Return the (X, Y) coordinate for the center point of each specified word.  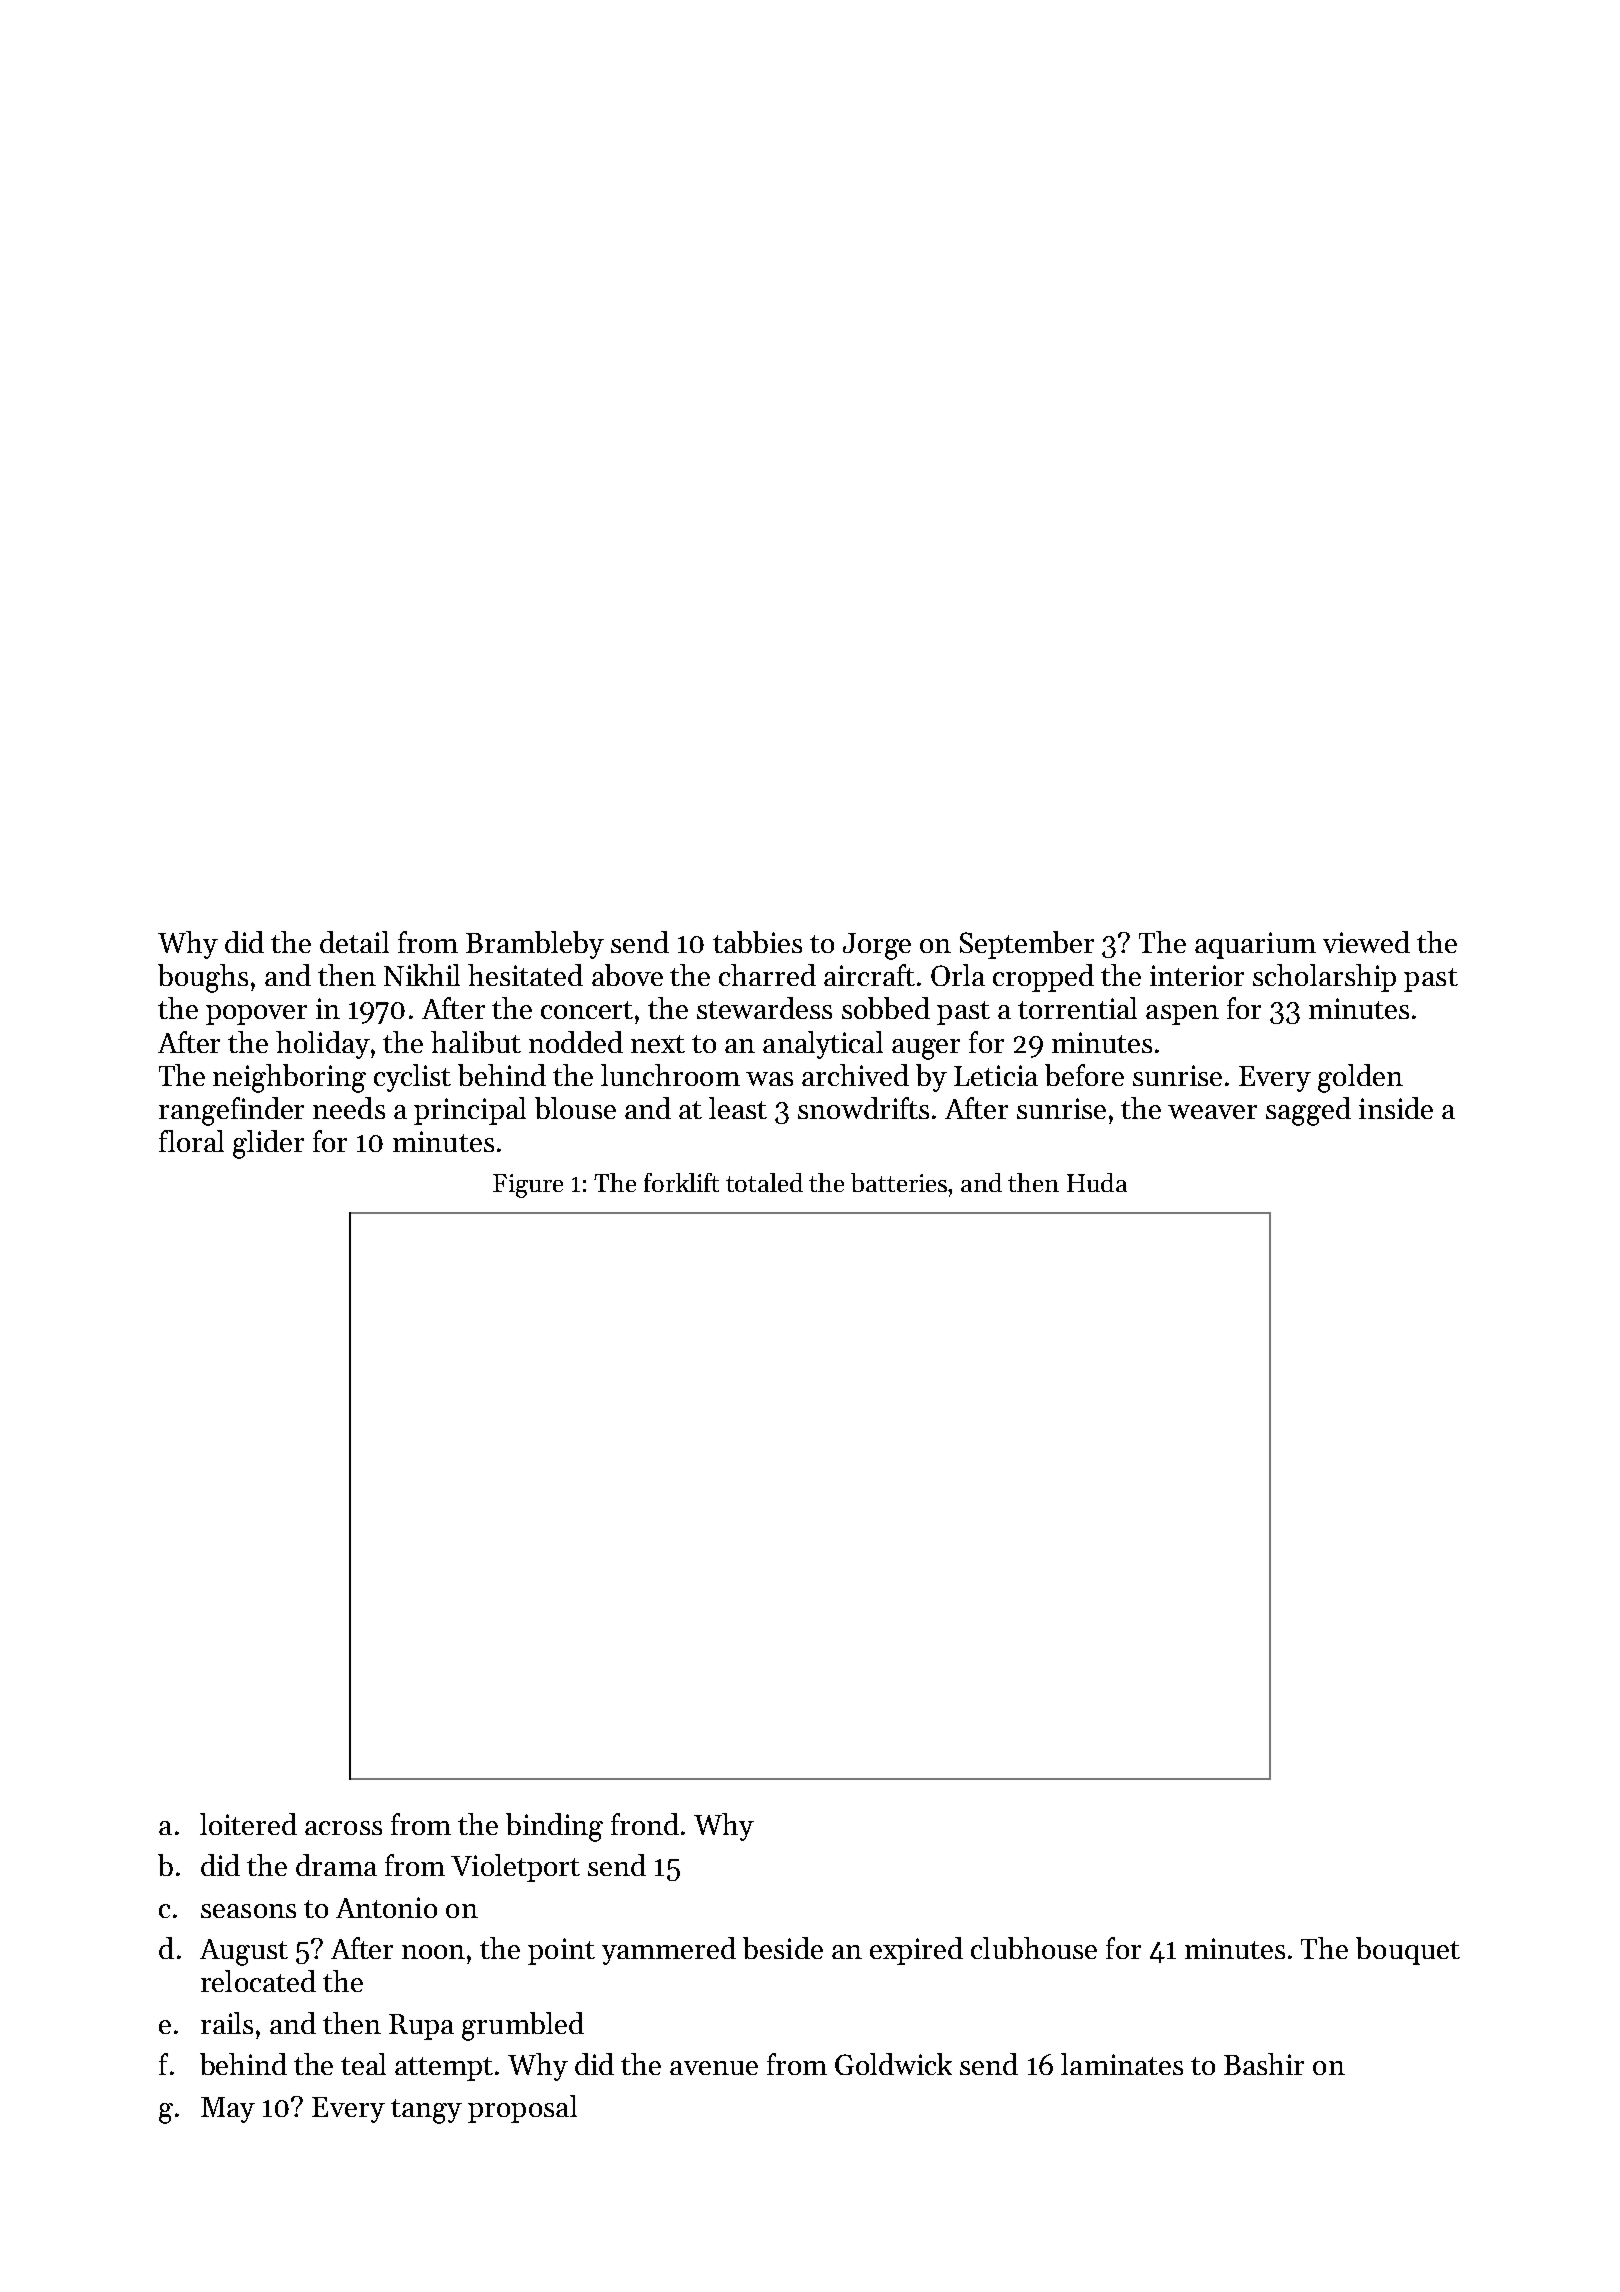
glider (268, 1144)
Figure (528, 1186)
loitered (248, 1824)
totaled (764, 1182)
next (658, 1044)
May (228, 2110)
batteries (900, 1182)
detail (354, 942)
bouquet (1408, 1951)
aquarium (1255, 945)
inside (1396, 1108)
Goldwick (893, 2064)
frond (645, 1824)
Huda (1097, 1182)
